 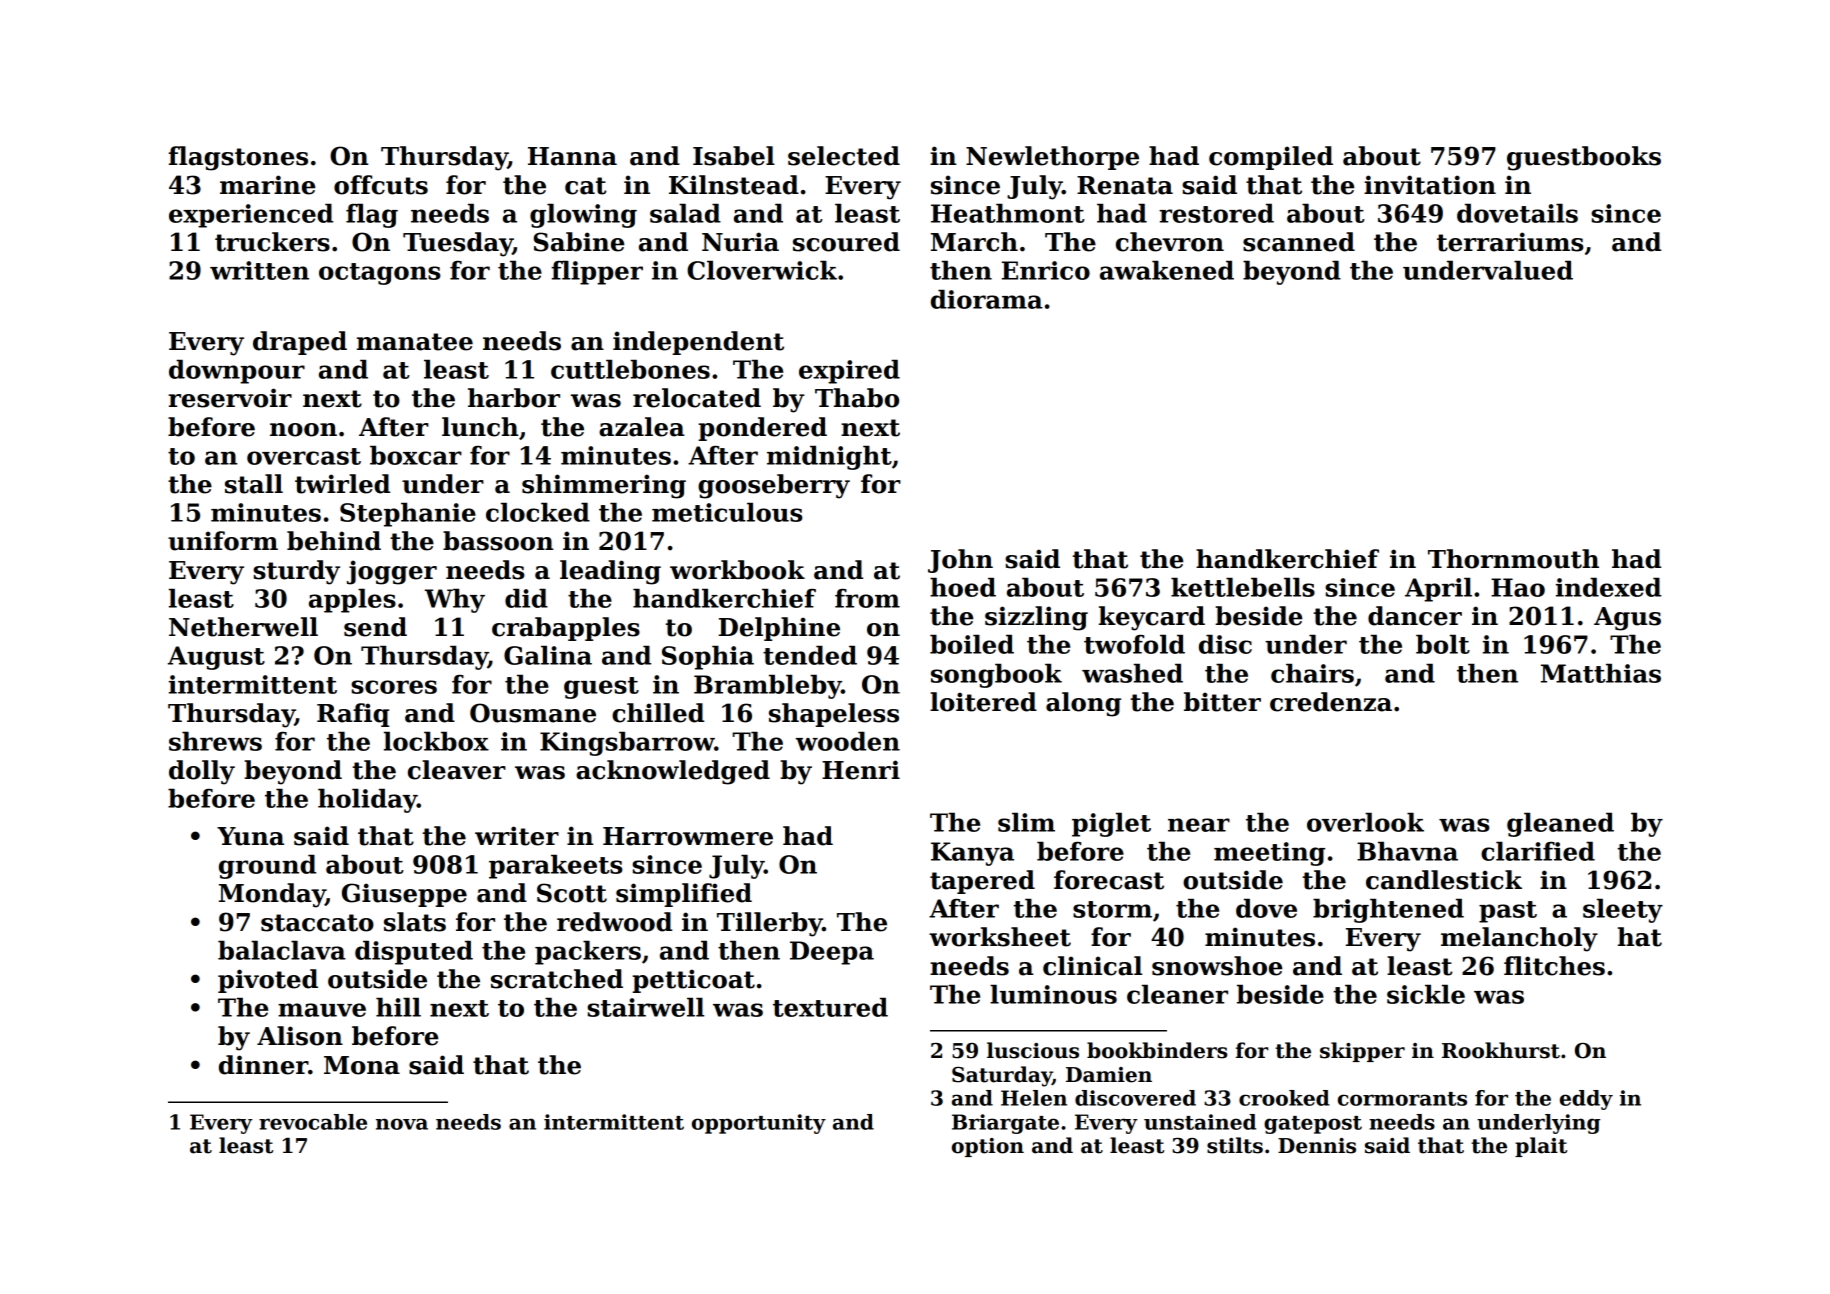 I want to click on Briargate, so click(x=1005, y=1124).
